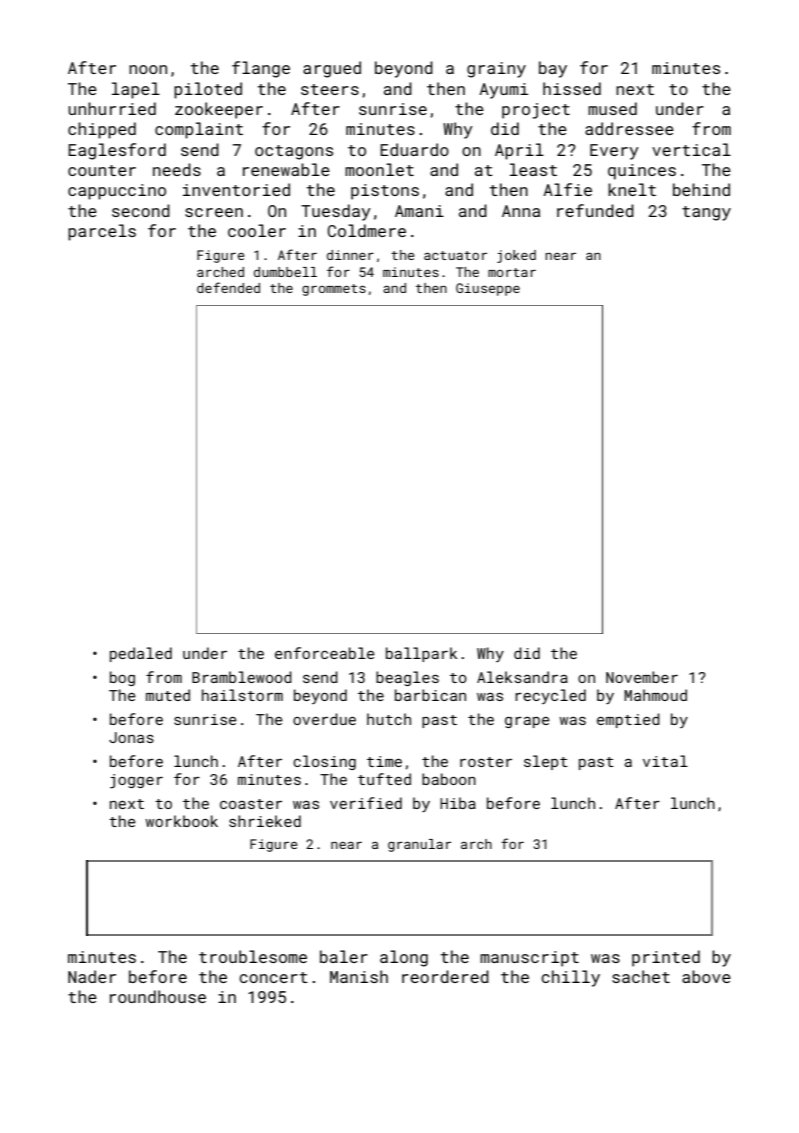 The height and width of the screenshot is (1133, 799). What do you see at coordinates (141, 654) in the screenshot?
I see `pedaled` at bounding box center [141, 654].
